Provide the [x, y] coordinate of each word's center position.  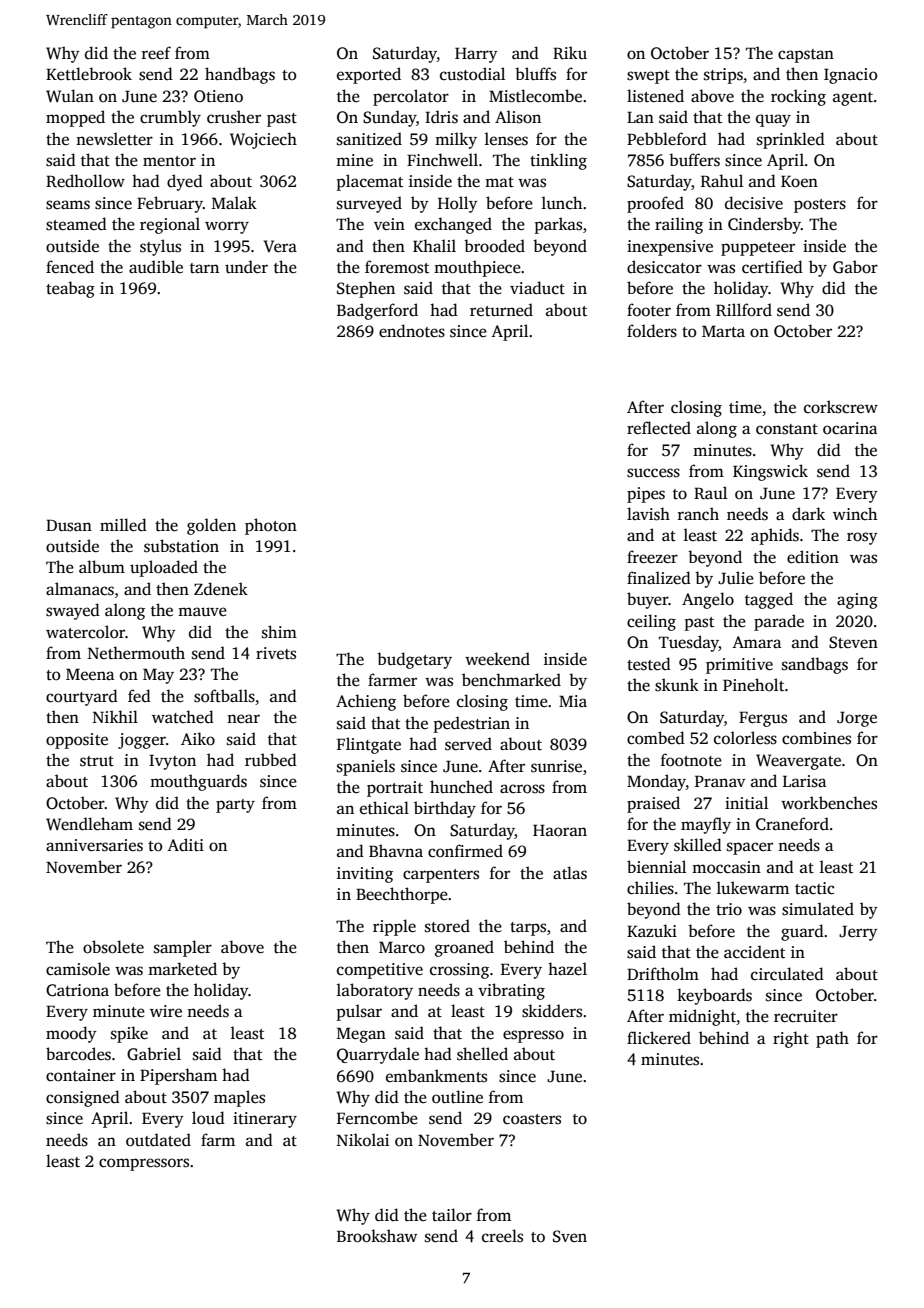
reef [156, 53]
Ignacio [850, 76]
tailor [452, 1215]
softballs [224, 696]
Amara [756, 642]
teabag [70, 289]
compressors [144, 1164]
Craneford [792, 824]
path [832, 1039]
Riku [570, 53]
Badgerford [377, 311]
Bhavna [396, 850]
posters [820, 206]
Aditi [185, 845]
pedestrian [472, 724]
